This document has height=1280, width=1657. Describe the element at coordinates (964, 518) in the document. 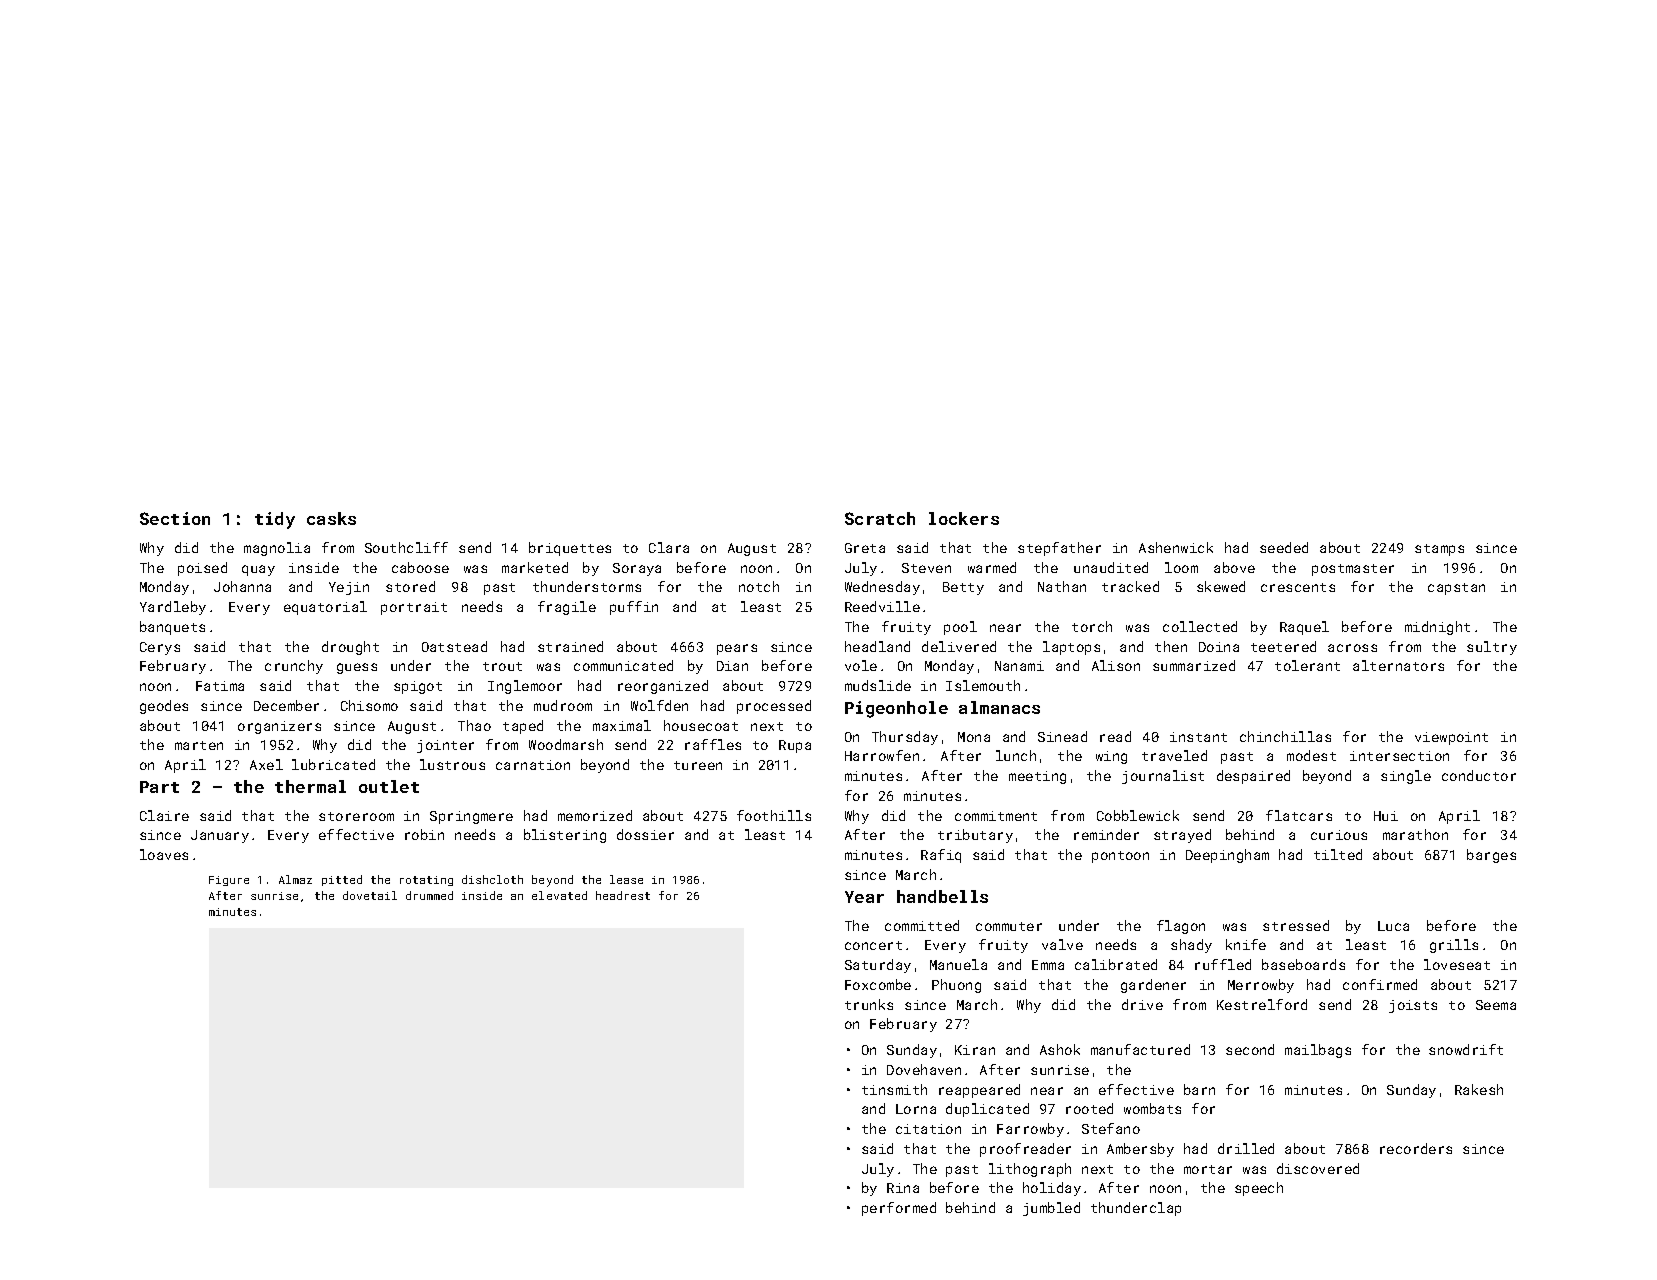

I see `lockers` at that location.
